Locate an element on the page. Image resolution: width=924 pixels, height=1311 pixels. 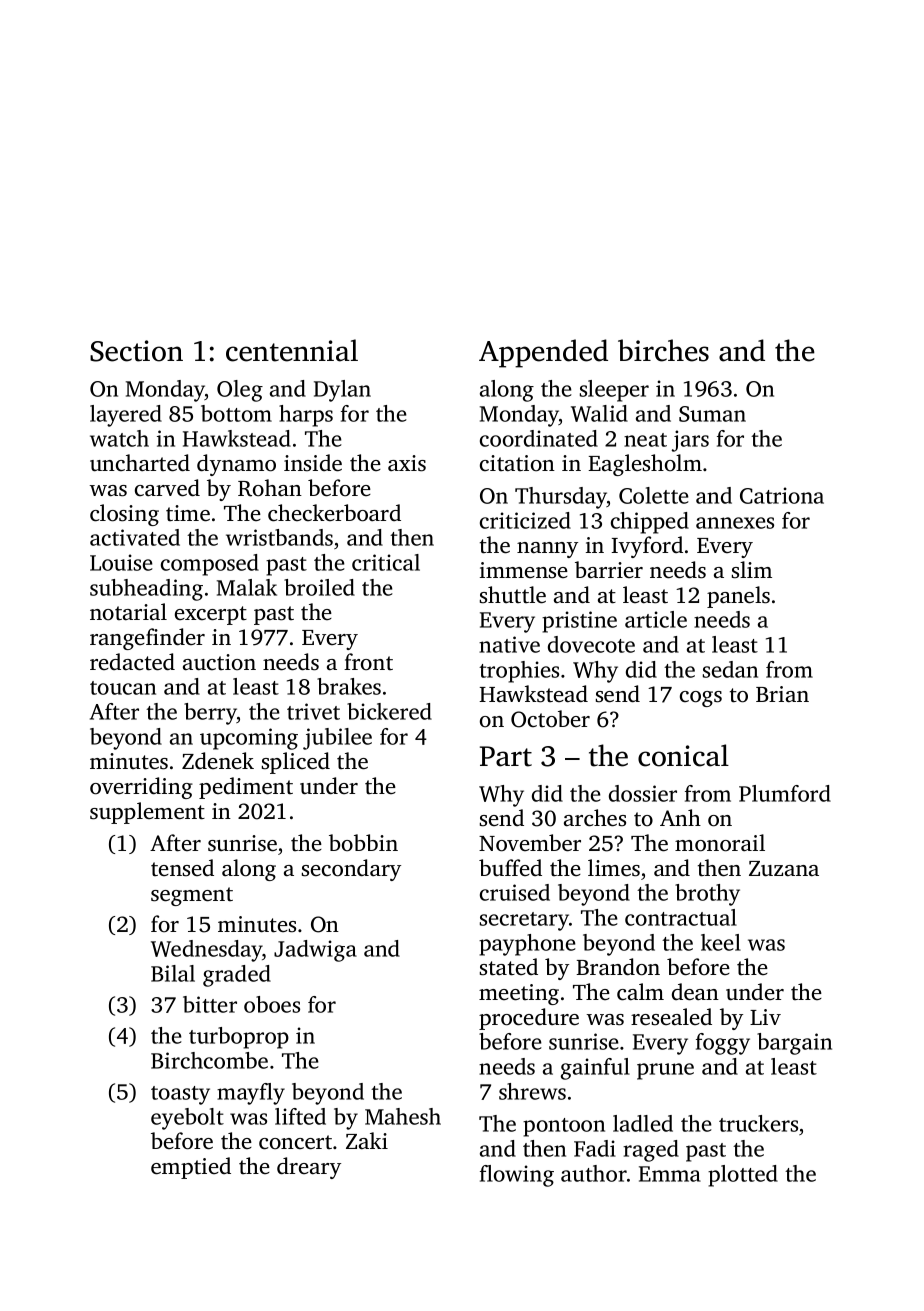
excerpt is located at coordinates (211, 615).
